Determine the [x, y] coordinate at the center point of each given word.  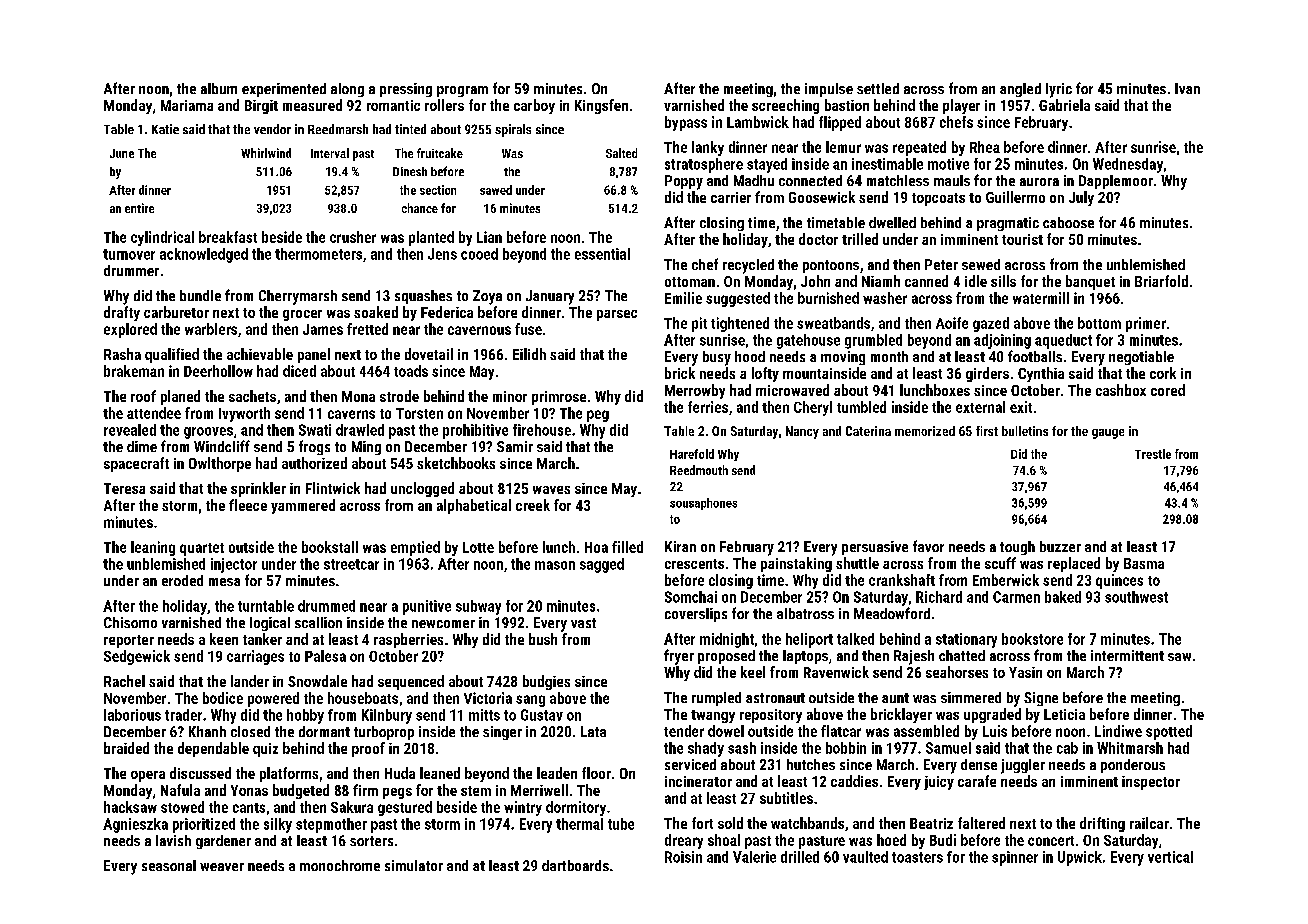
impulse [829, 90]
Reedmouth [699, 470]
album [219, 88]
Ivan [1187, 88]
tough [1017, 548]
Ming [366, 448]
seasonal [169, 865]
